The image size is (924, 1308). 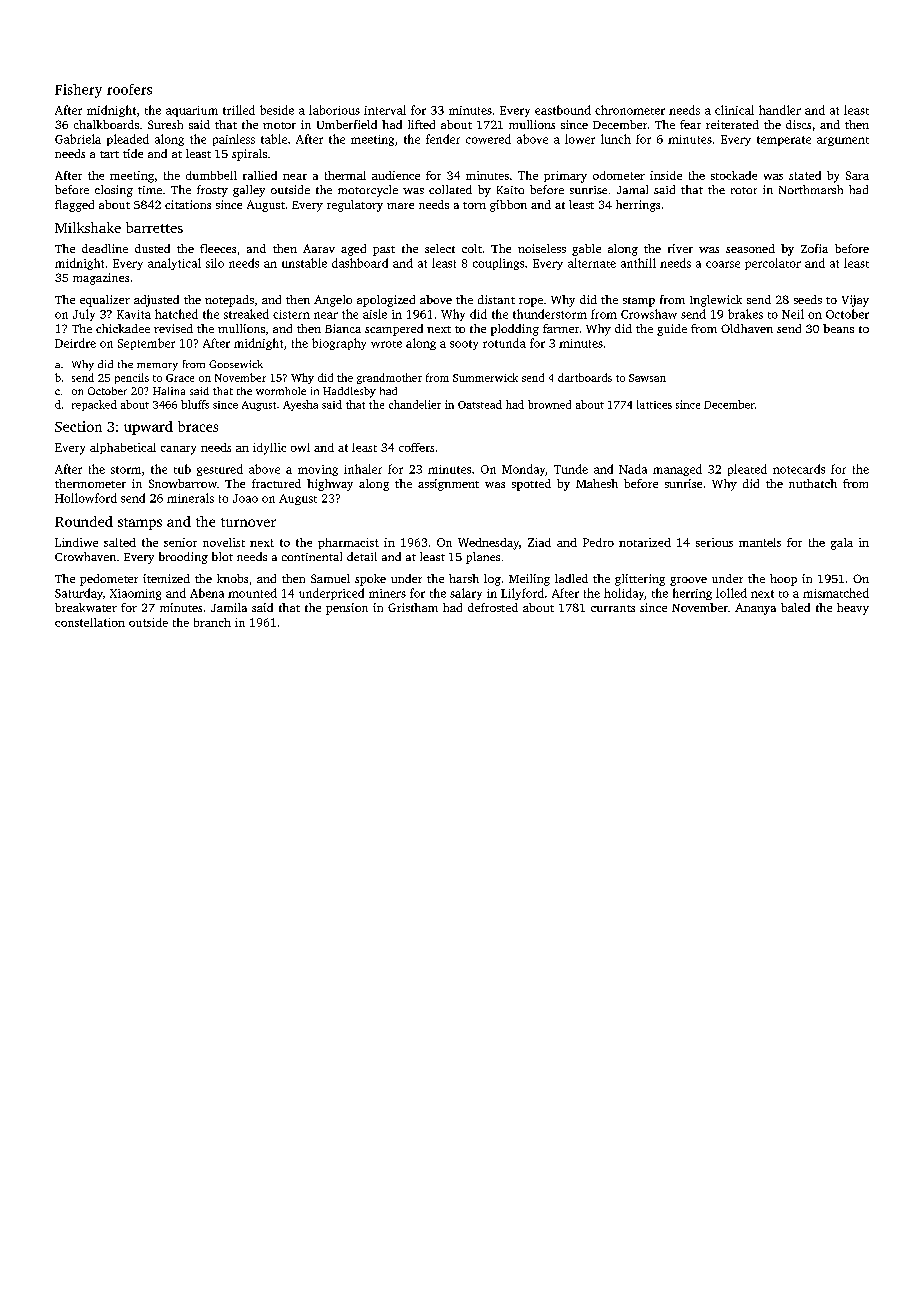 What do you see at coordinates (188, 204) in the image?
I see `citations` at bounding box center [188, 204].
